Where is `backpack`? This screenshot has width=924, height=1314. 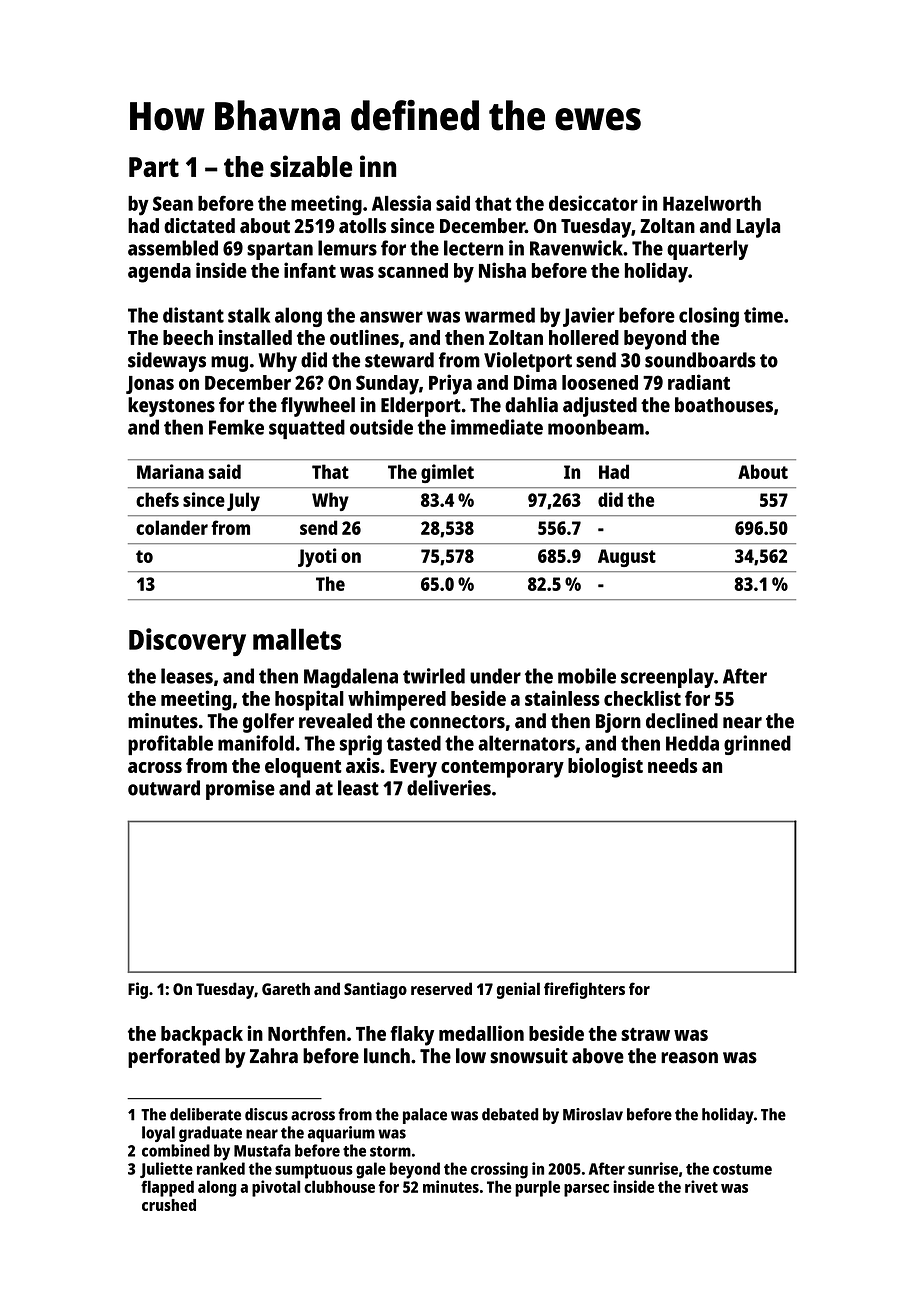 backpack is located at coordinates (202, 1036).
